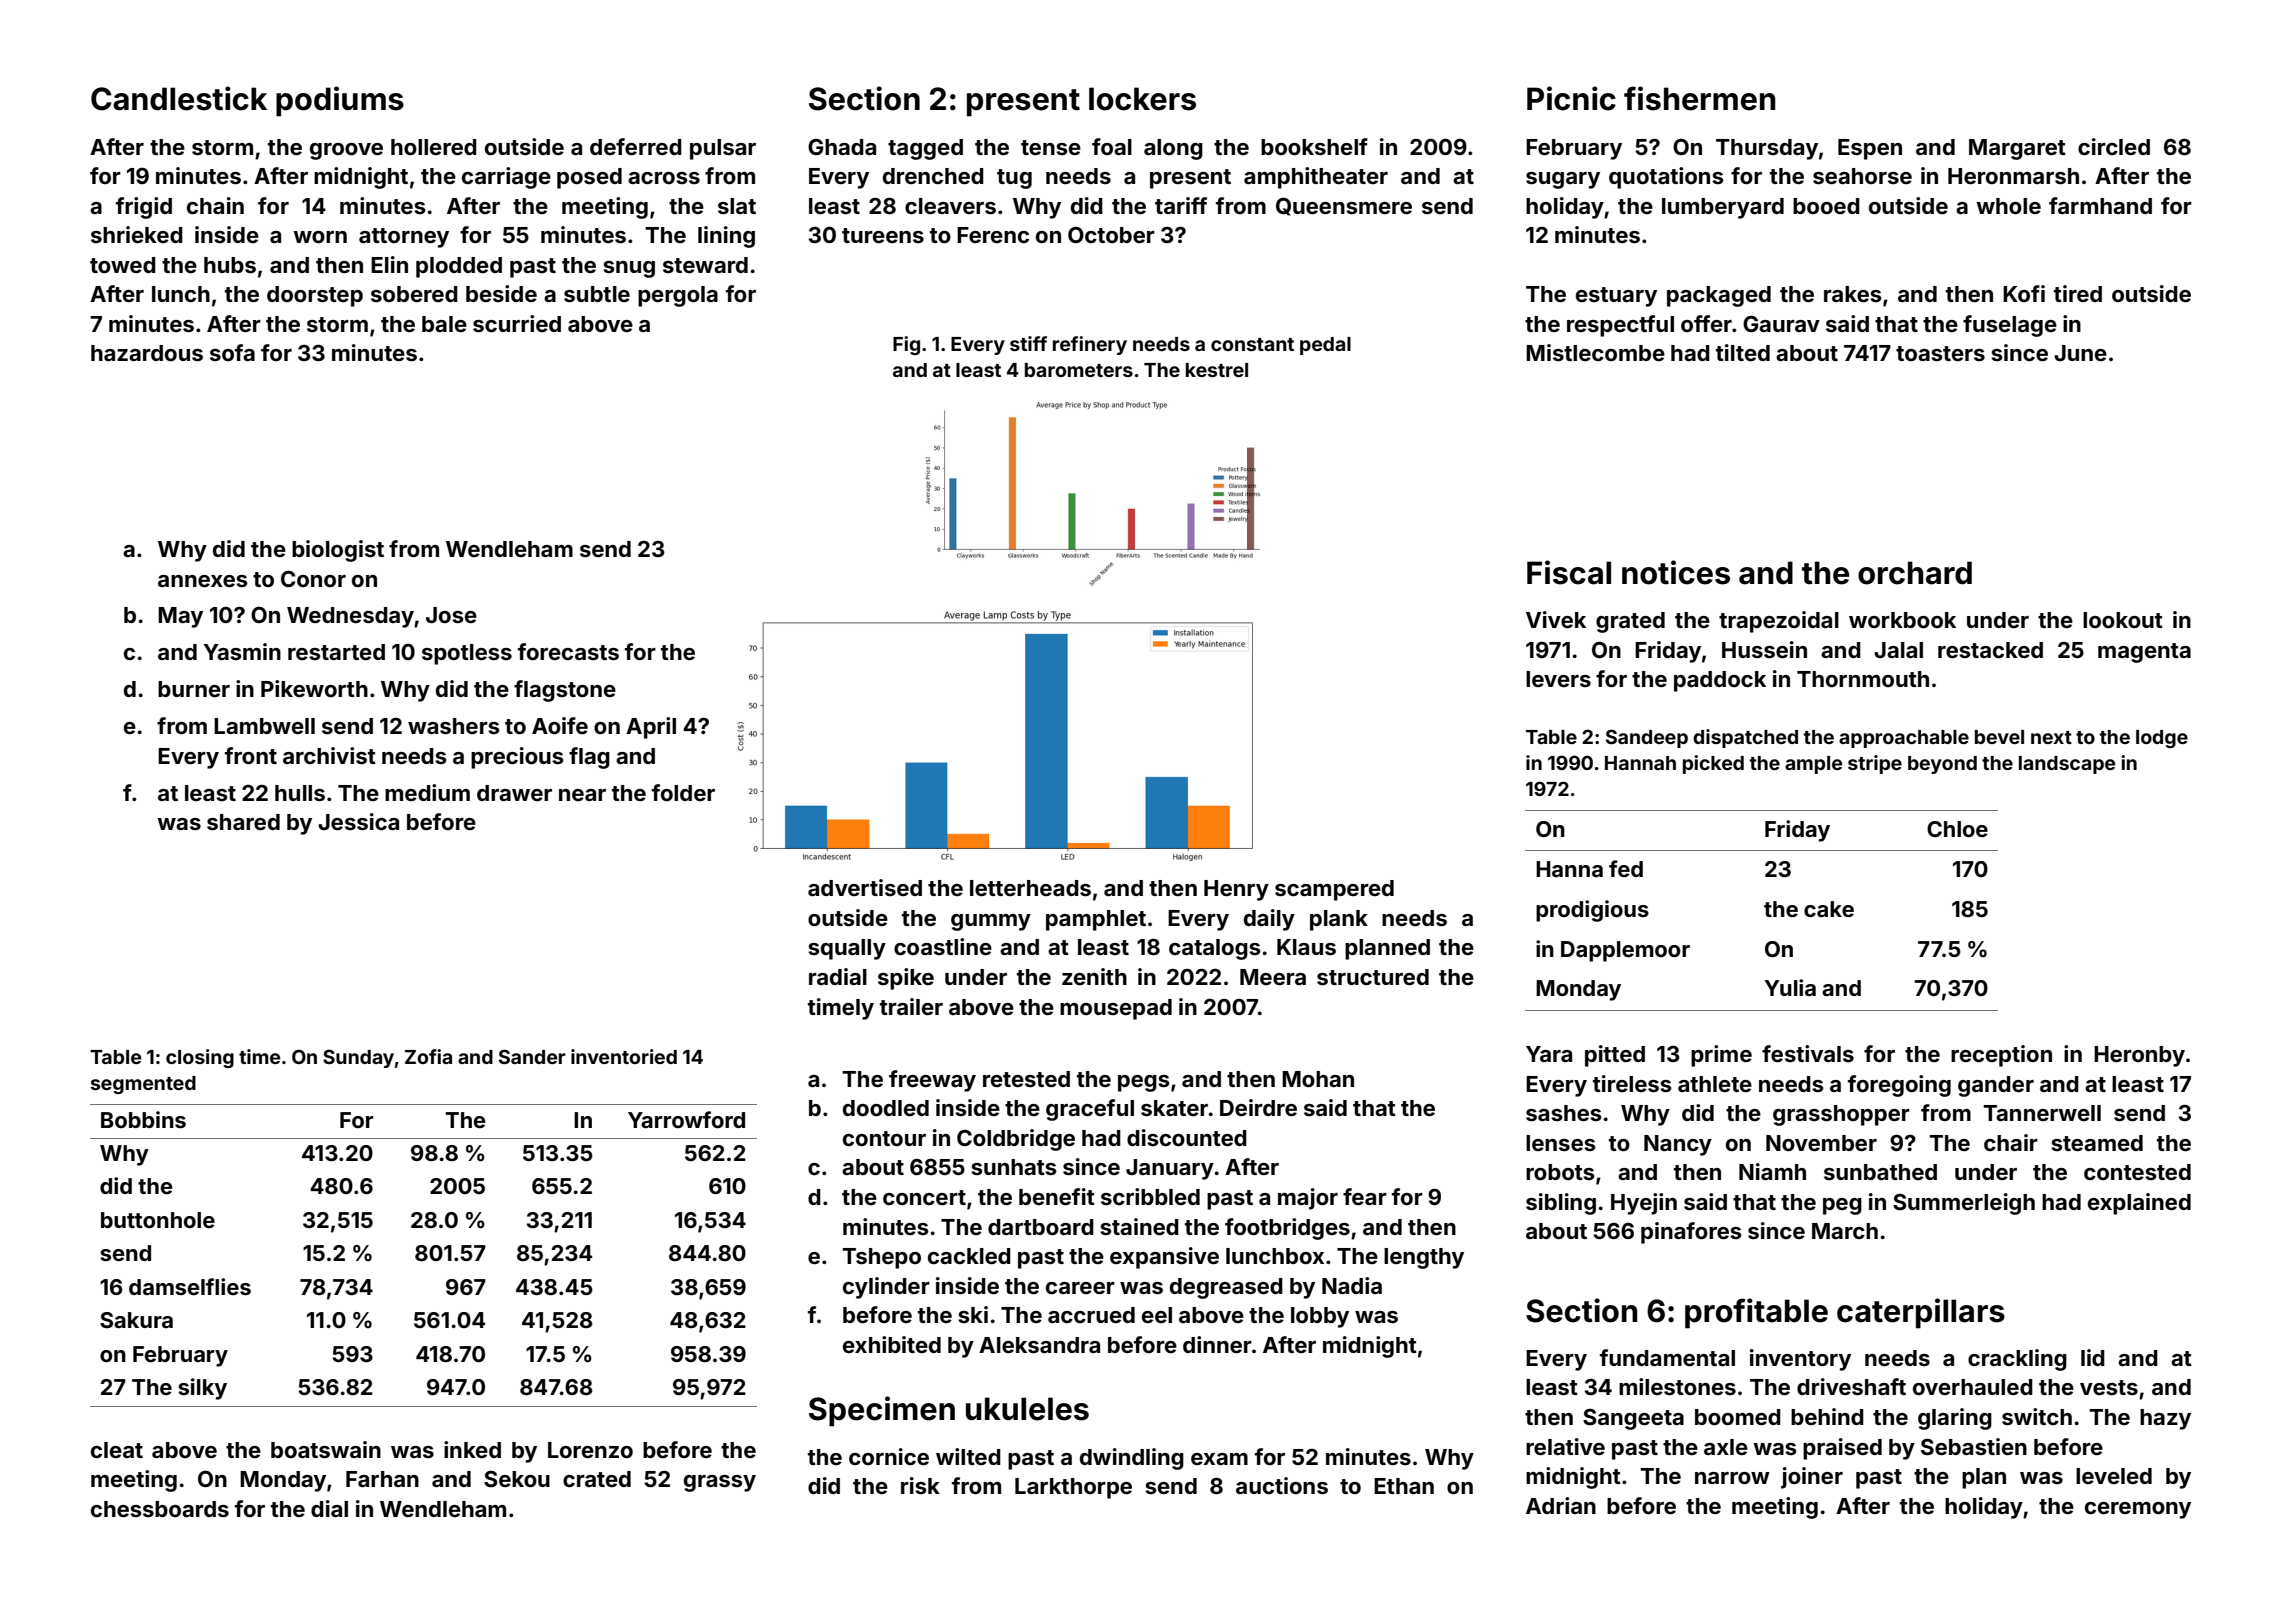 The height and width of the screenshot is (1614, 2282). Describe the element at coordinates (340, 101) in the screenshot. I see `podiums` at that location.
